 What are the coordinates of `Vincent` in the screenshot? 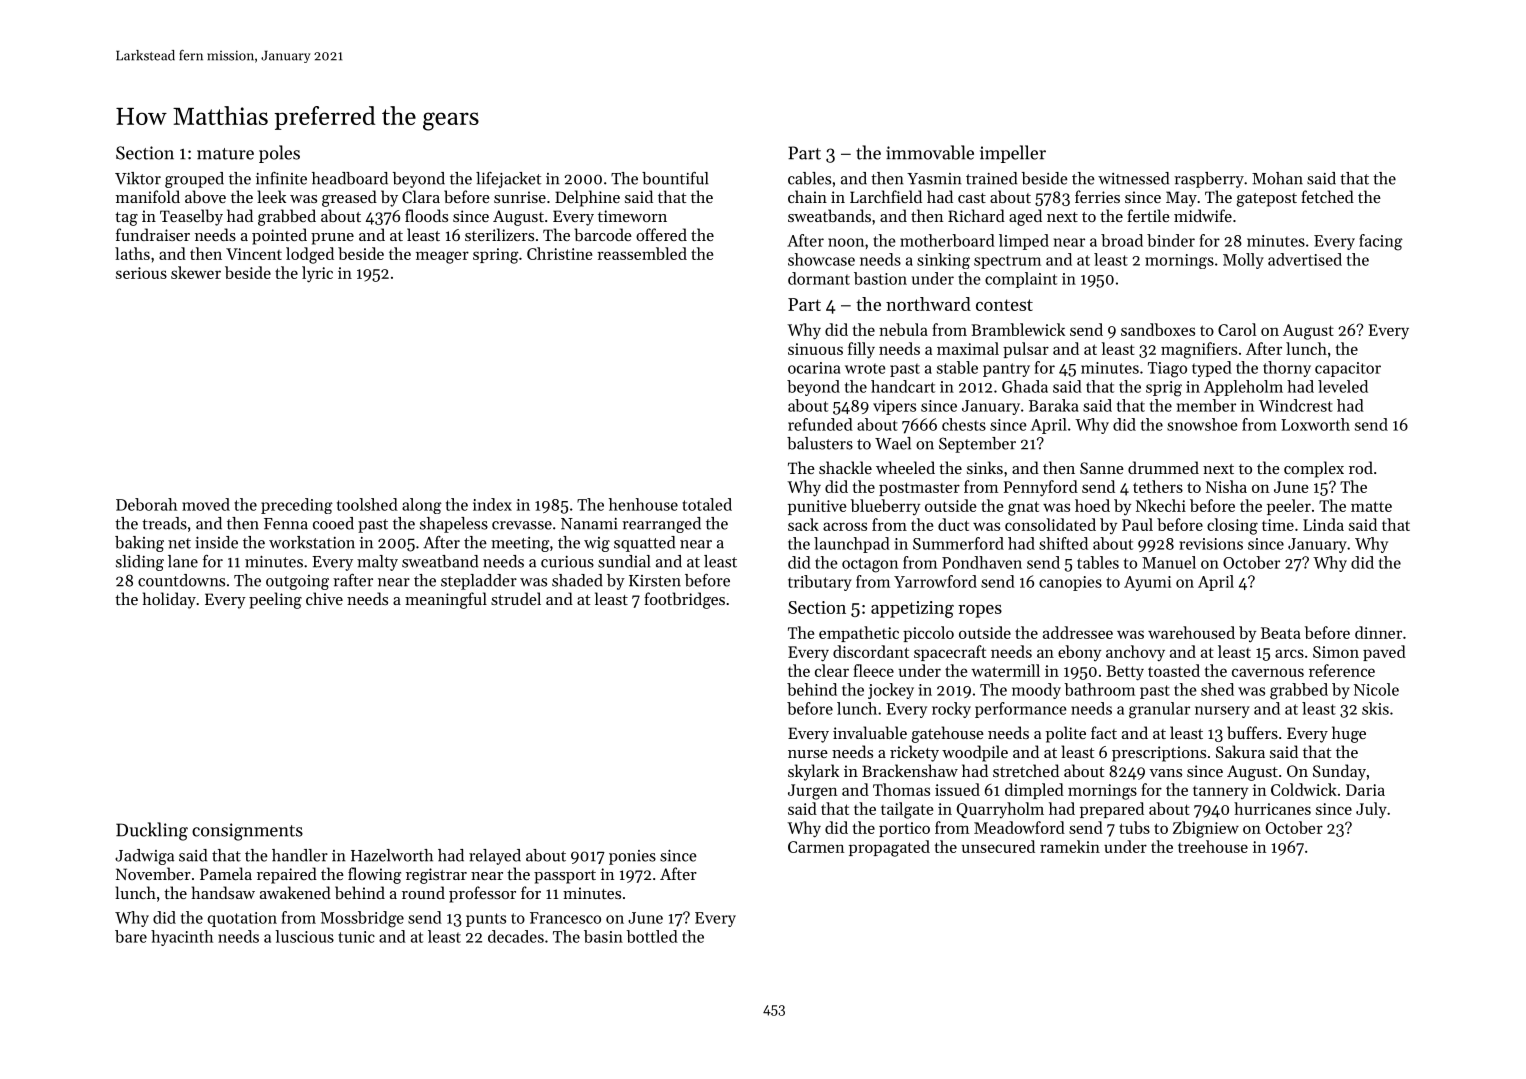 It's located at (254, 254).
